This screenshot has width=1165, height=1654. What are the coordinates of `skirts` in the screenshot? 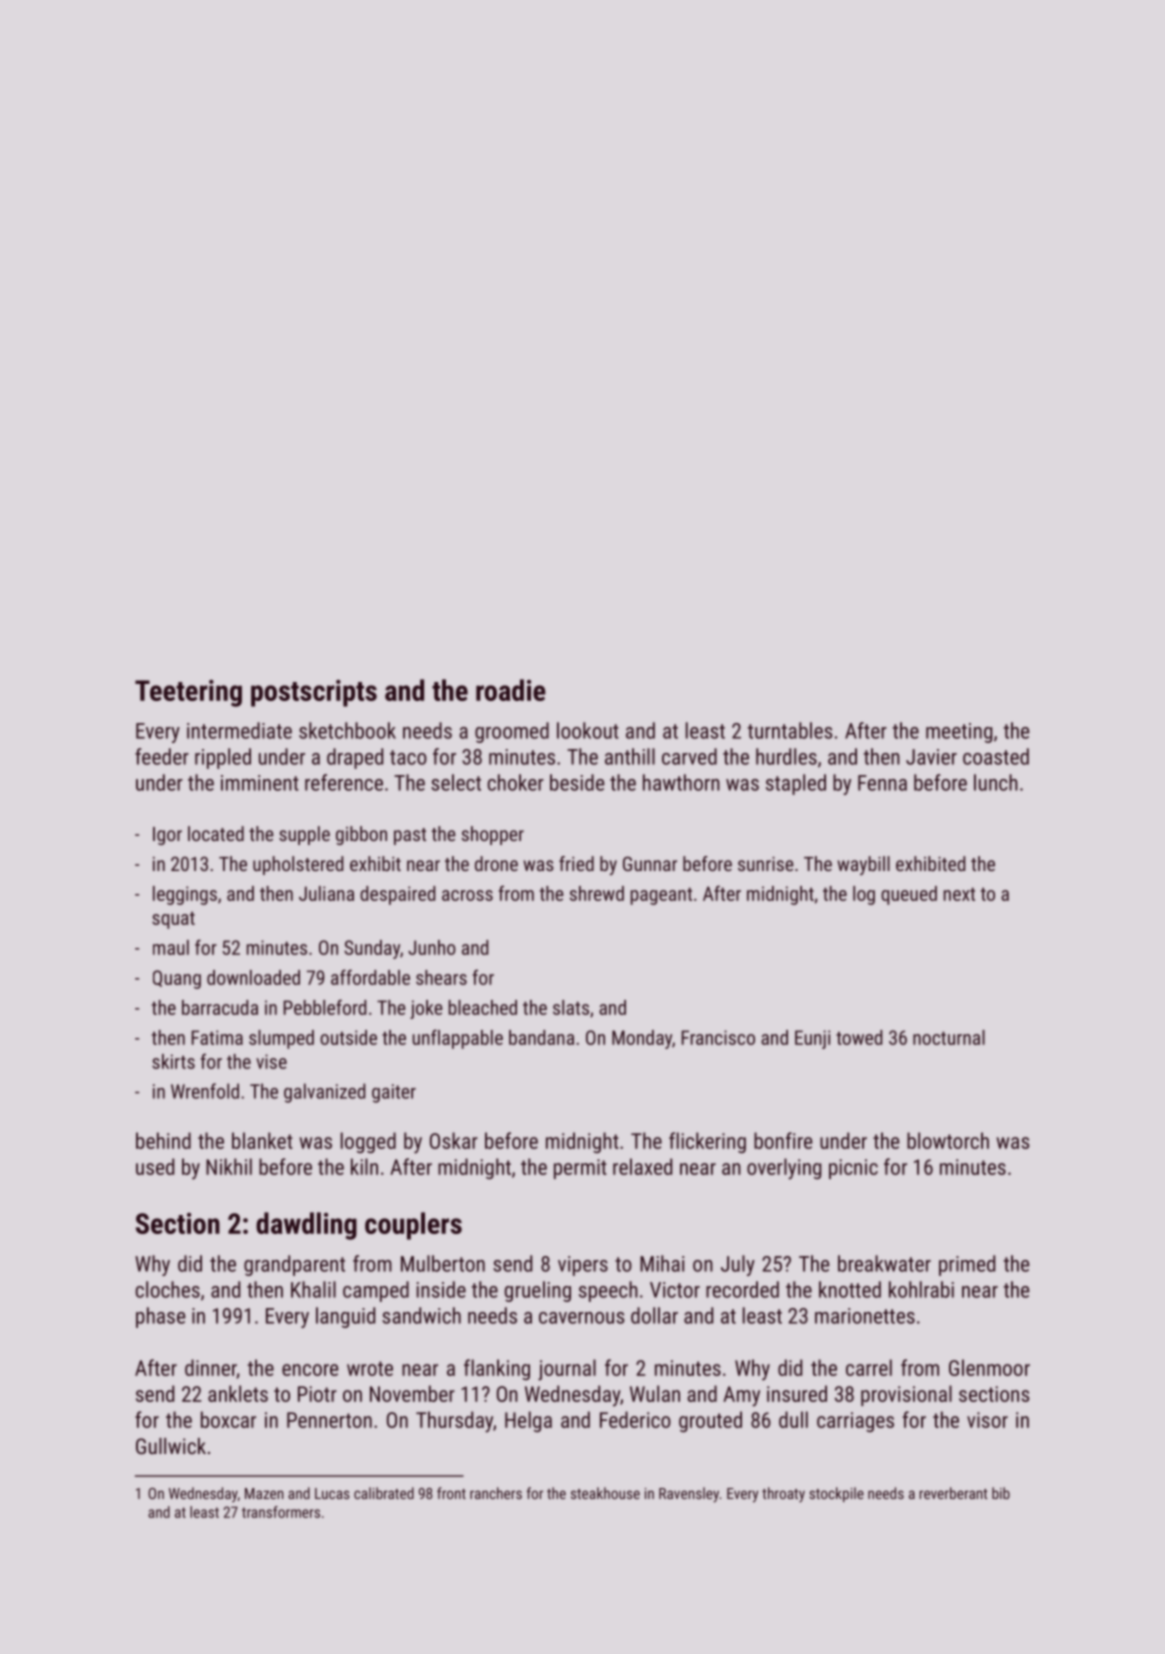 It's located at (173, 1061).
